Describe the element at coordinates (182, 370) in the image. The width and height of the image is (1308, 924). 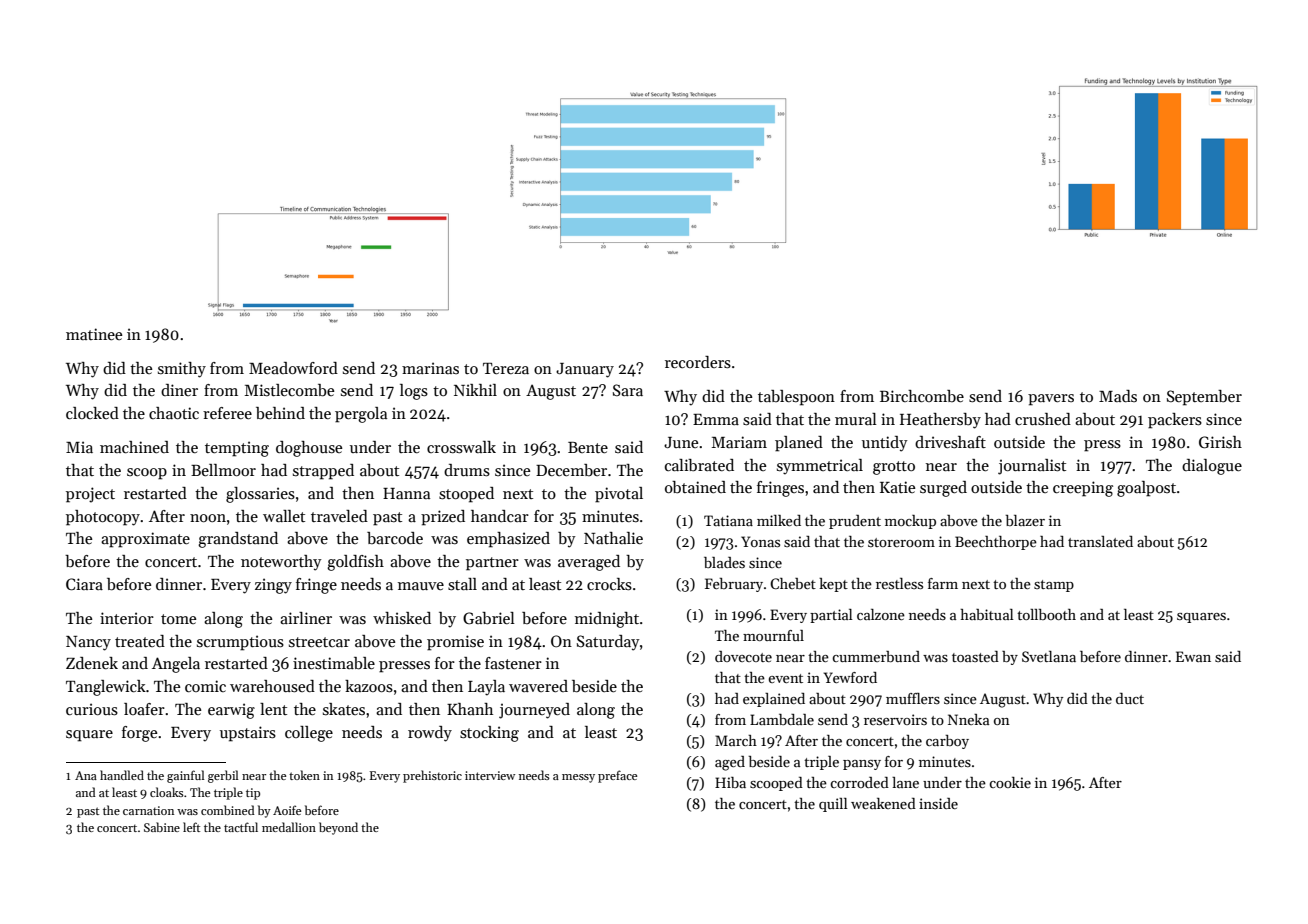
I see `smithy` at that location.
